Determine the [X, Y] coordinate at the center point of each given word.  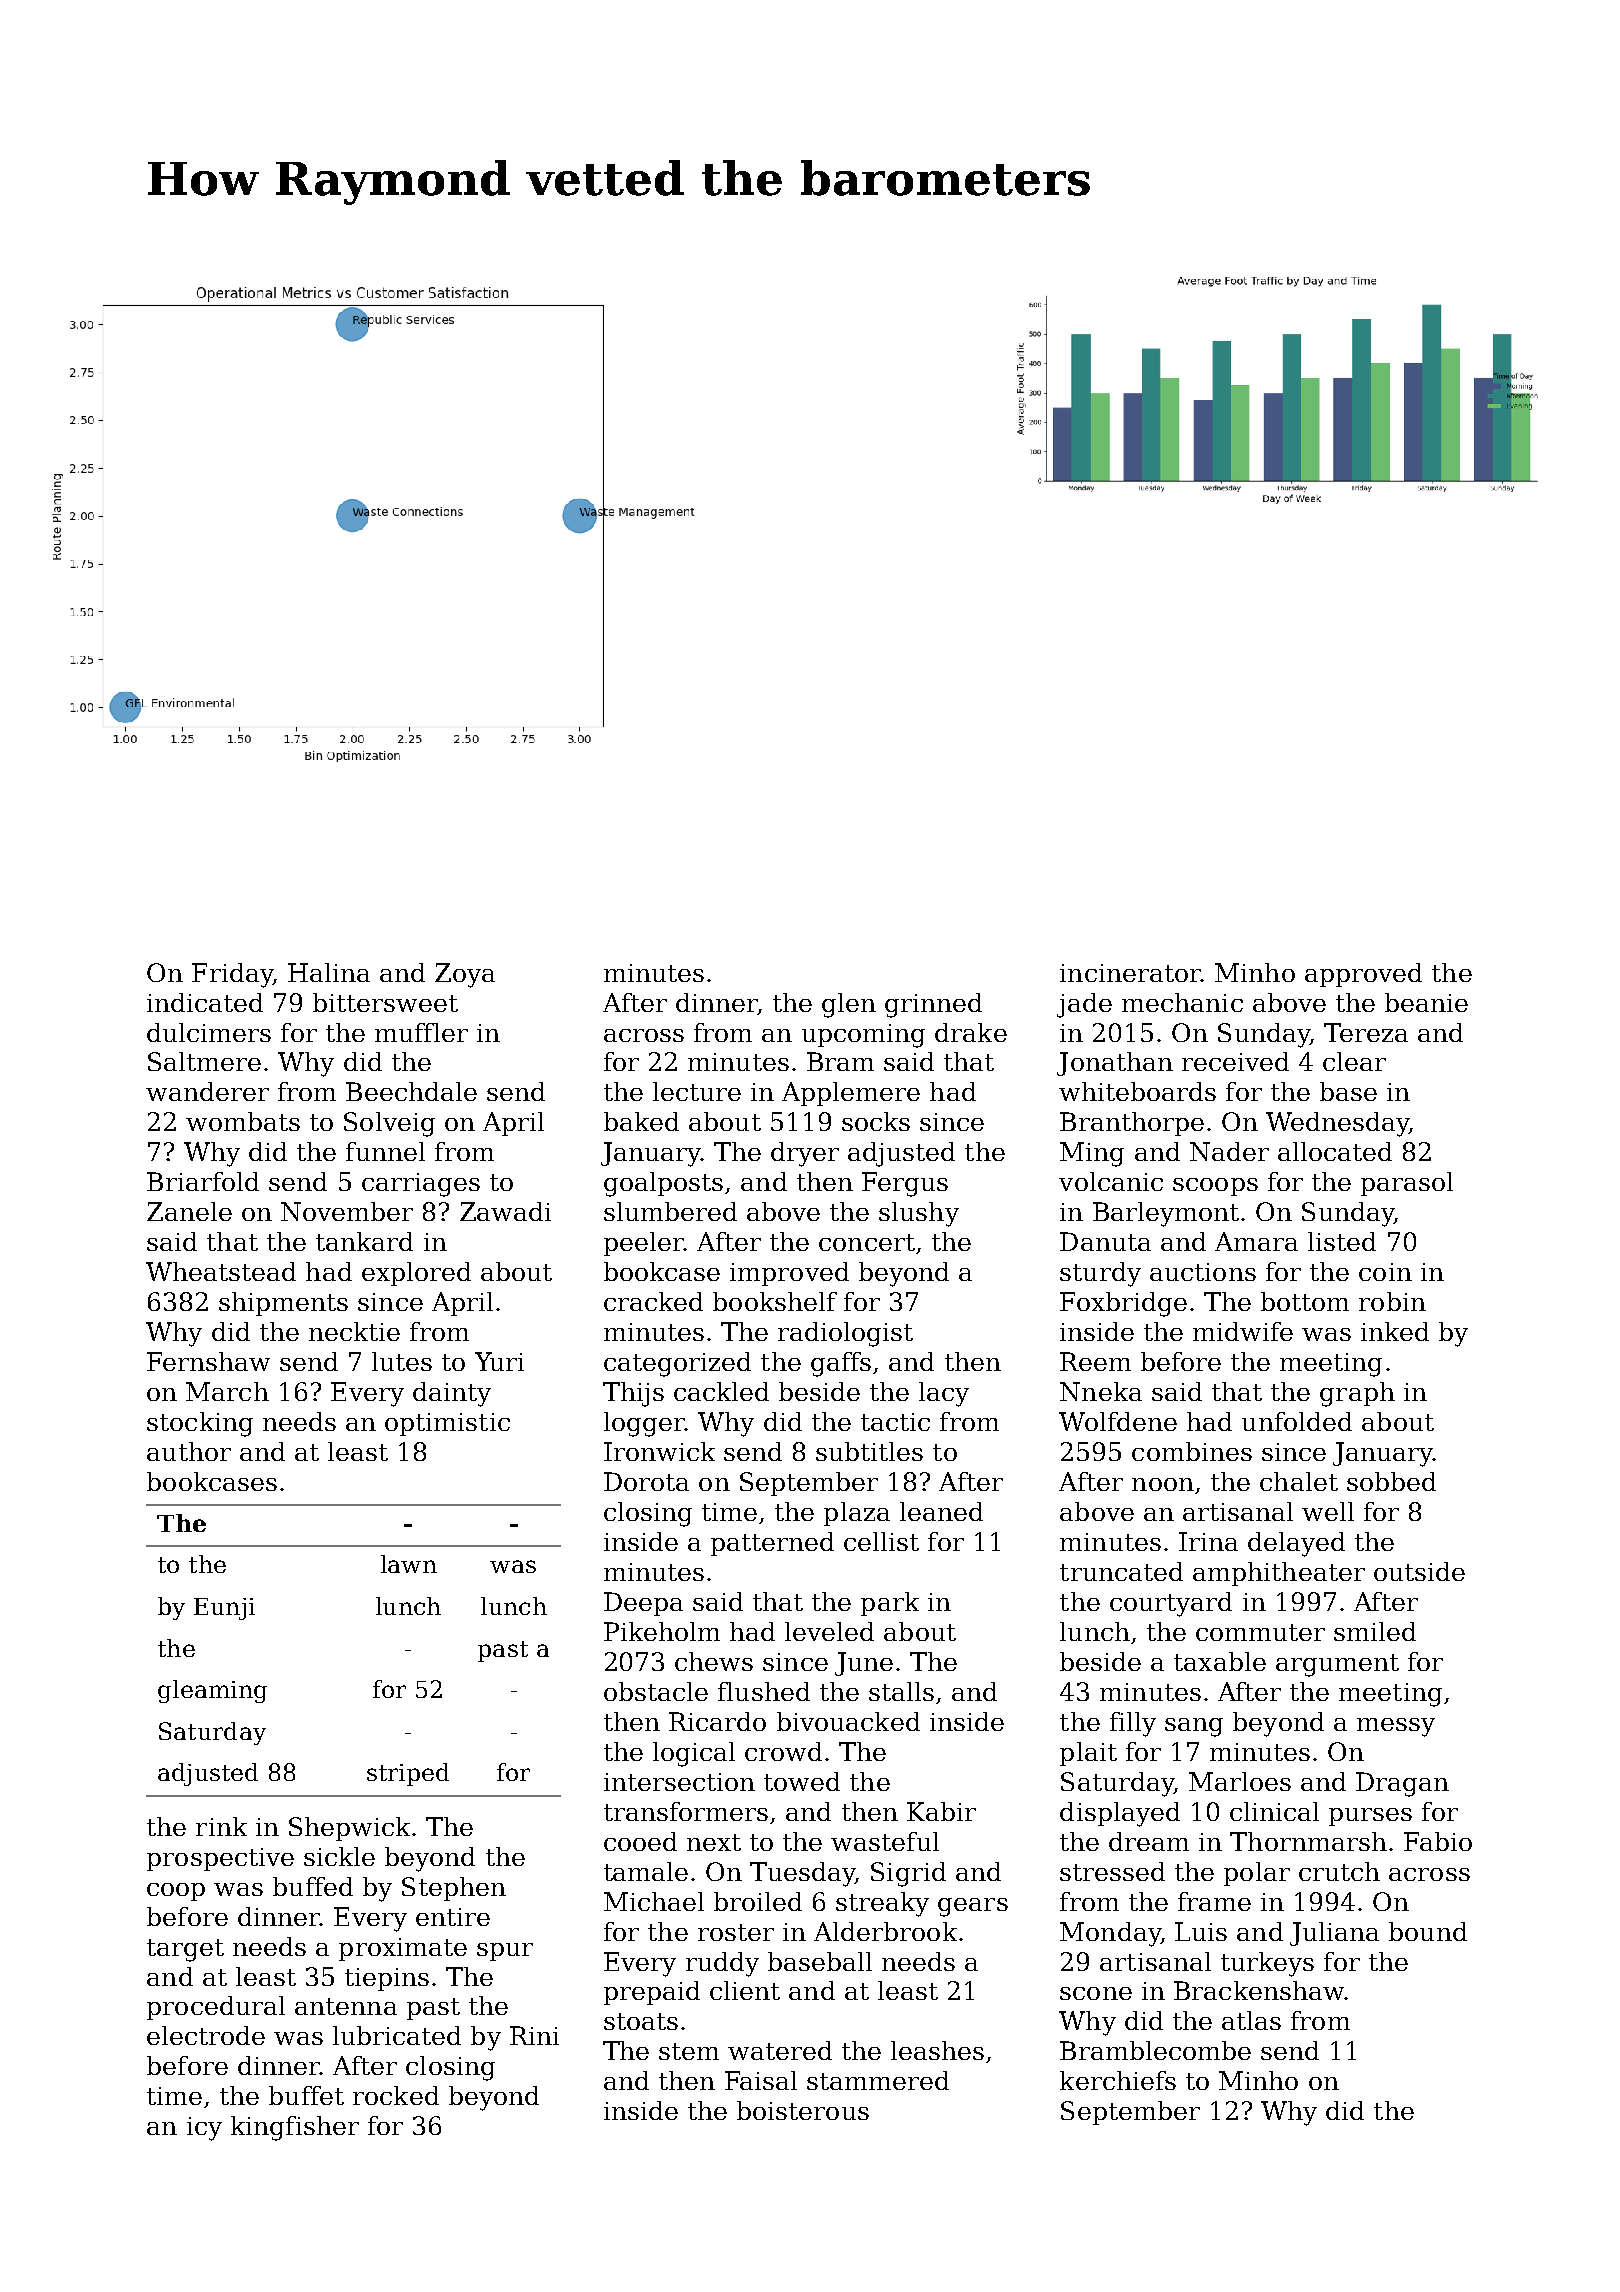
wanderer [207, 1091]
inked [1395, 1331]
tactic [895, 1422]
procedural [216, 2008]
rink [221, 1826]
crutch [1339, 1871]
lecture [697, 1091]
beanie [1426, 1002]
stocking [200, 1424]
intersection [679, 1782]
